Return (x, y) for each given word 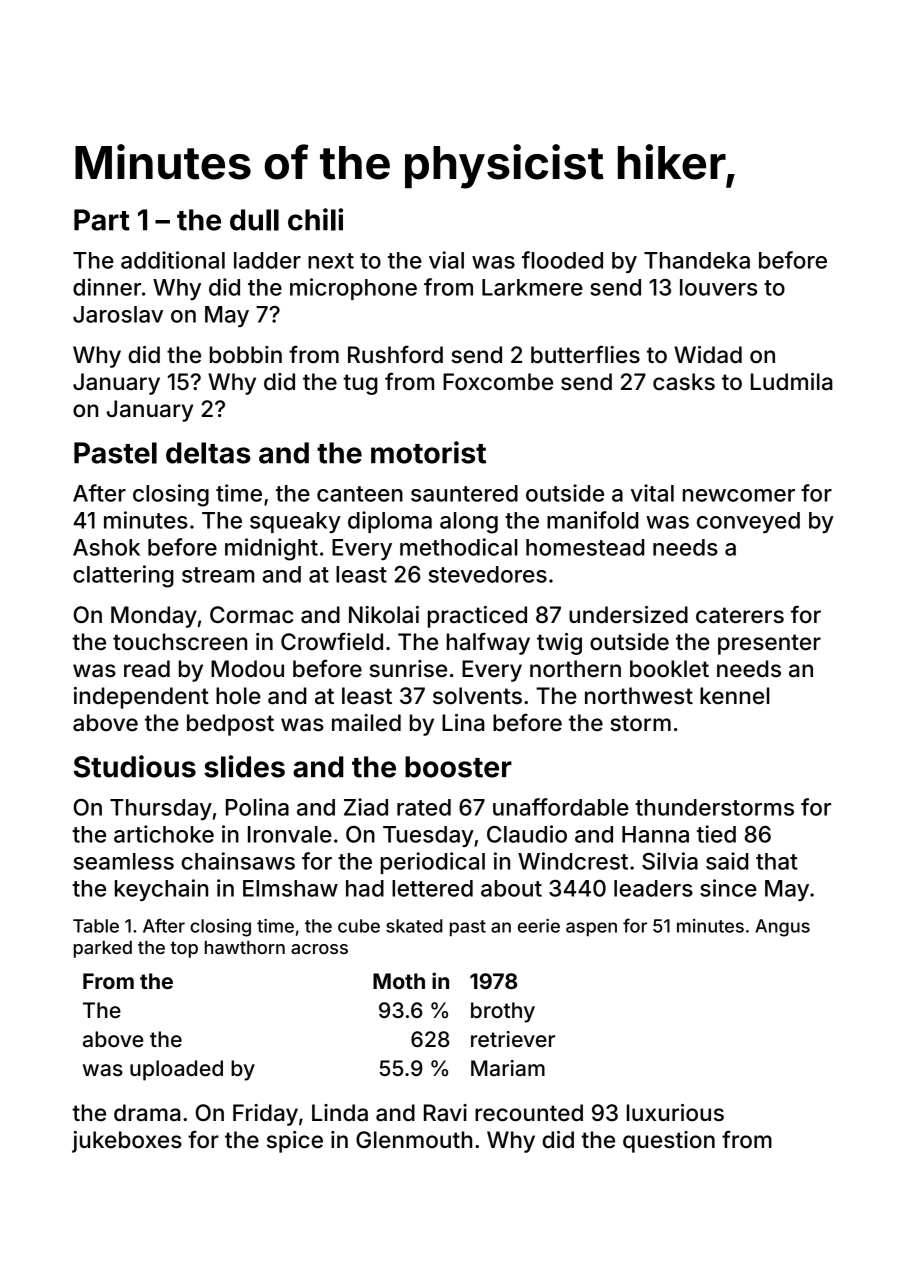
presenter (769, 644)
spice (295, 1142)
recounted (529, 1113)
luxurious (675, 1113)
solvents (477, 696)
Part (102, 220)
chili (315, 219)
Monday (154, 617)
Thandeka (697, 260)
